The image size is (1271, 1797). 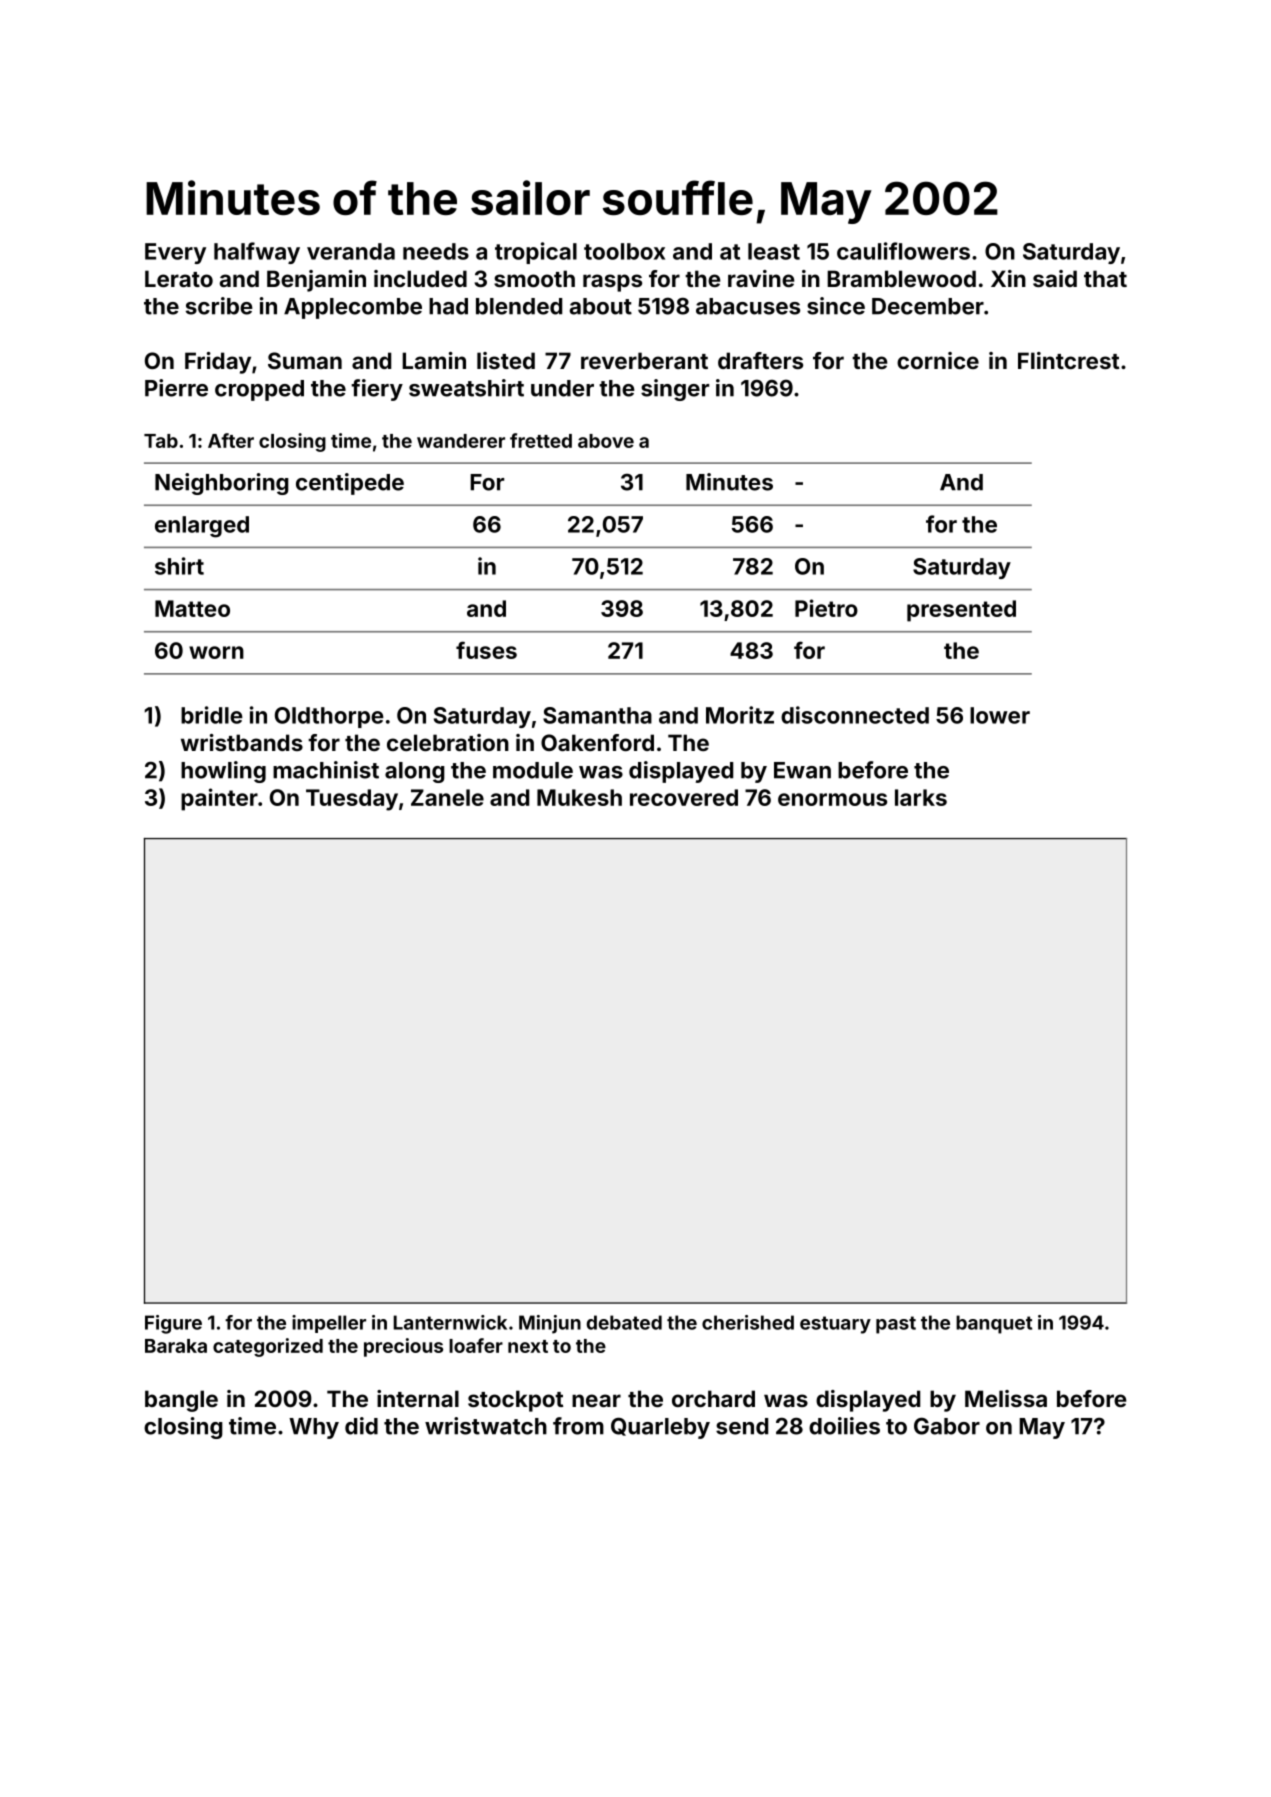 What do you see at coordinates (748, 1322) in the screenshot?
I see `cherished` at bounding box center [748, 1322].
